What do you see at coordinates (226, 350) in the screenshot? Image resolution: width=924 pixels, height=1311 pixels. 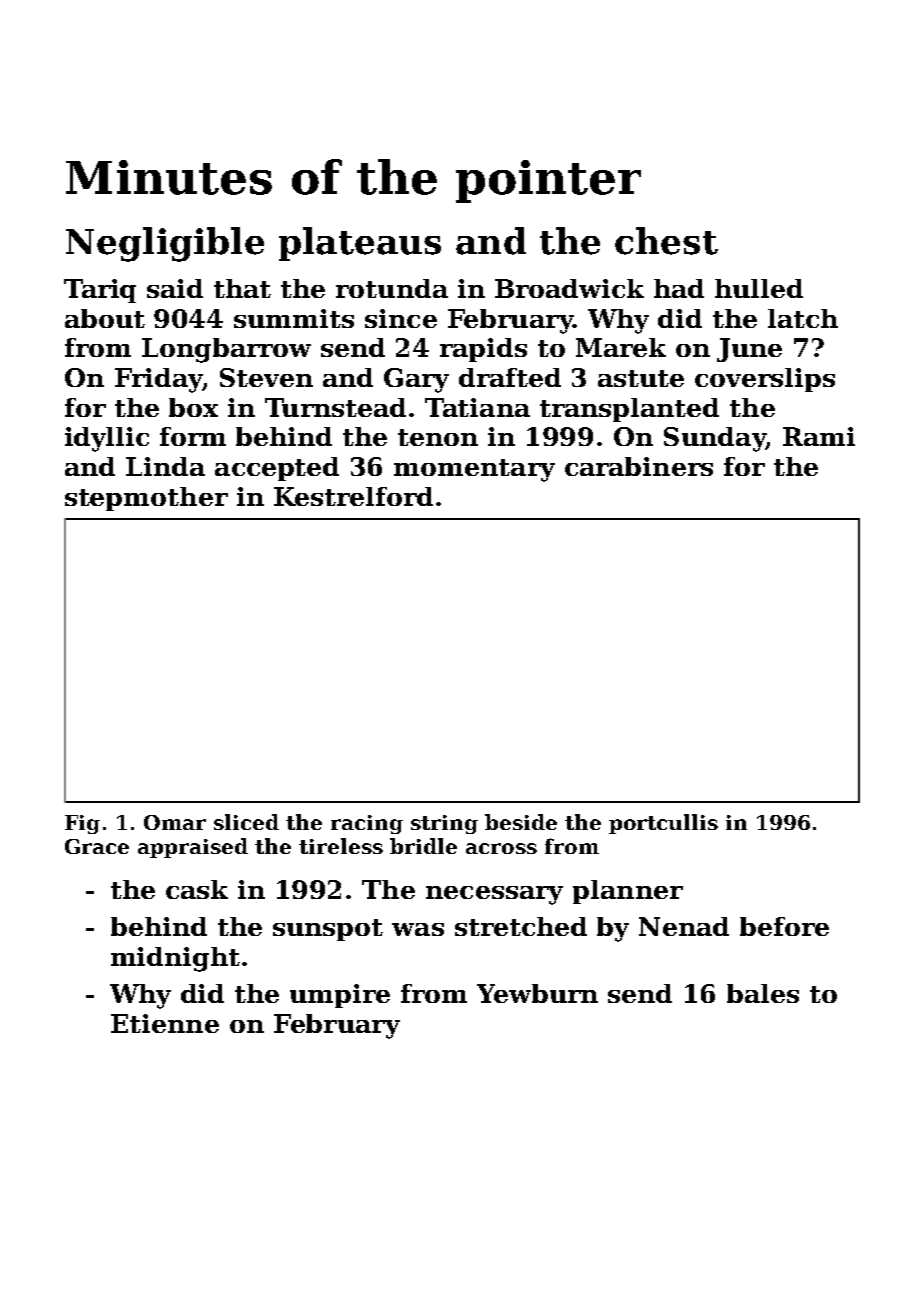 I see `Longbarrow` at bounding box center [226, 350].
